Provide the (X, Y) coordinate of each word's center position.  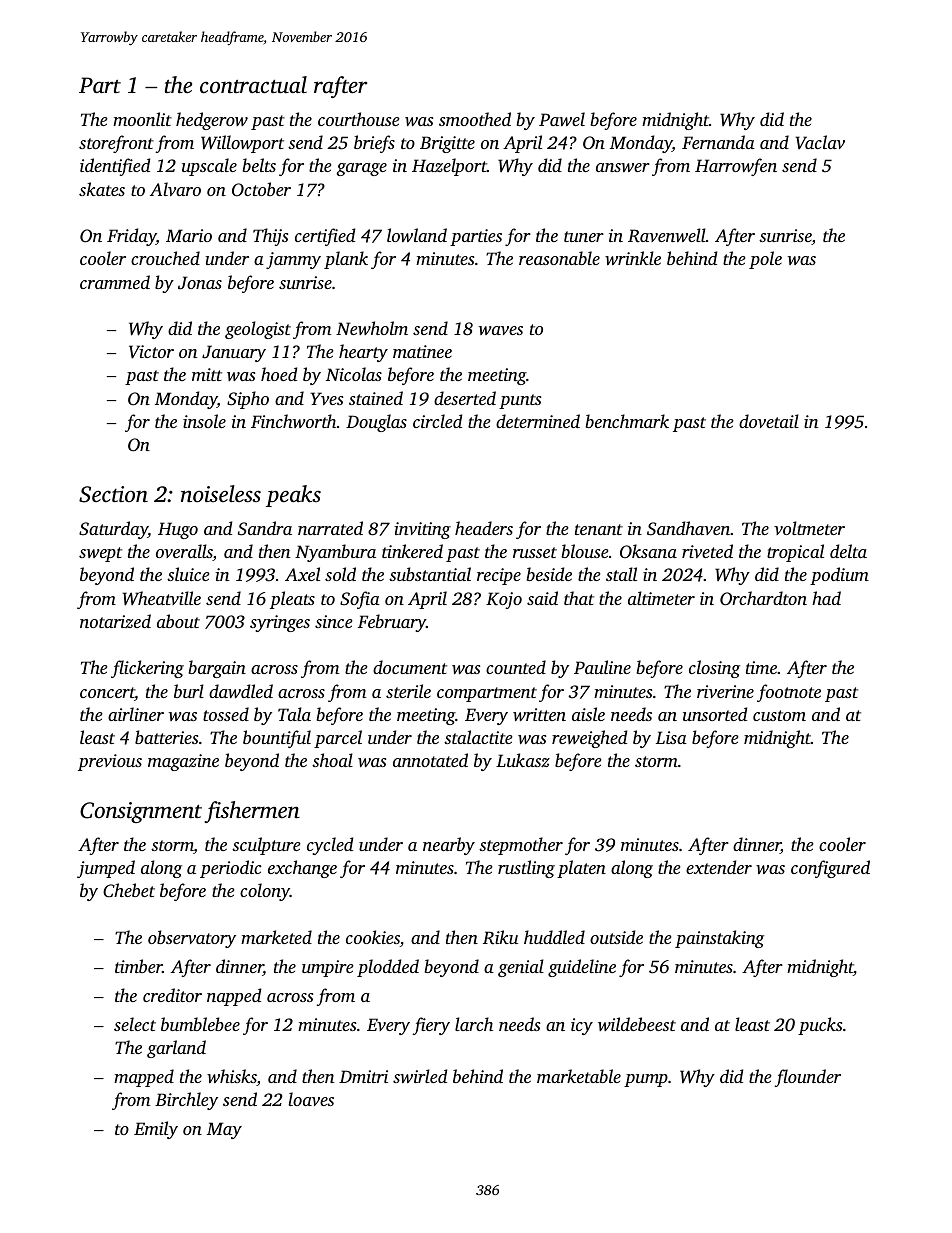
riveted (707, 551)
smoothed (475, 119)
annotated (430, 760)
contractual (253, 85)
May (224, 1130)
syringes (280, 623)
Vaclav (820, 142)
